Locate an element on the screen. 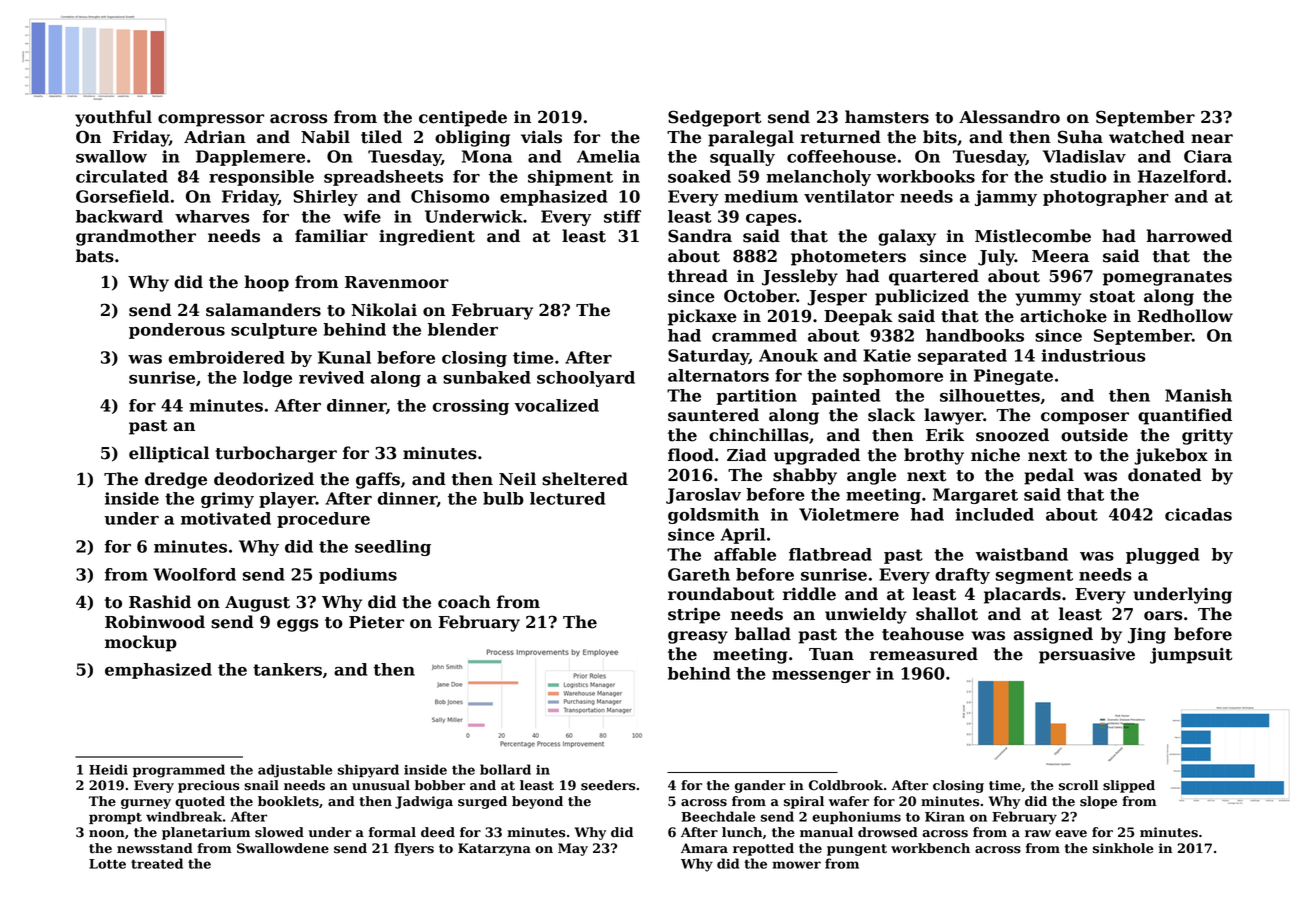 This screenshot has width=1308, height=924. gaffs is located at coordinates (378, 480).
